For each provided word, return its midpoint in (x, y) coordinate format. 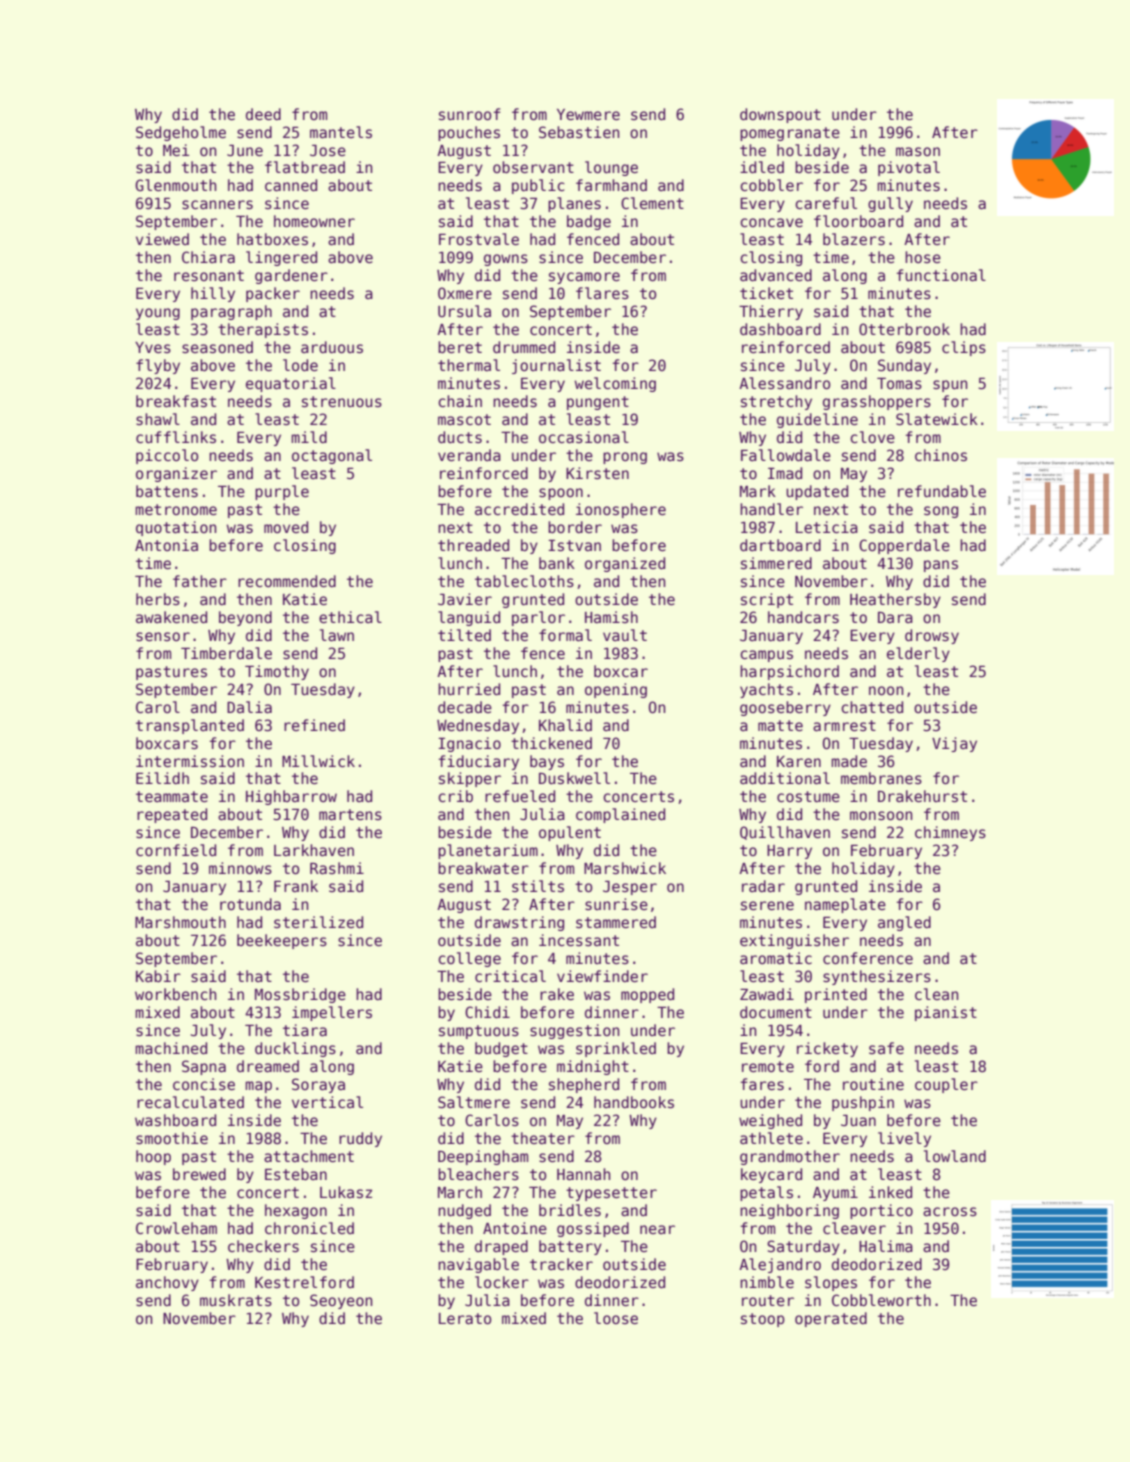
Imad (785, 473)
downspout (780, 115)
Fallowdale (786, 455)
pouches (469, 133)
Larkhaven (314, 850)
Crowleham (176, 1228)
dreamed (268, 1066)
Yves (153, 347)
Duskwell (574, 778)
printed (836, 995)
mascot (464, 419)
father (200, 581)
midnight (593, 1067)
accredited (519, 509)
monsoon (881, 815)
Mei (176, 150)
